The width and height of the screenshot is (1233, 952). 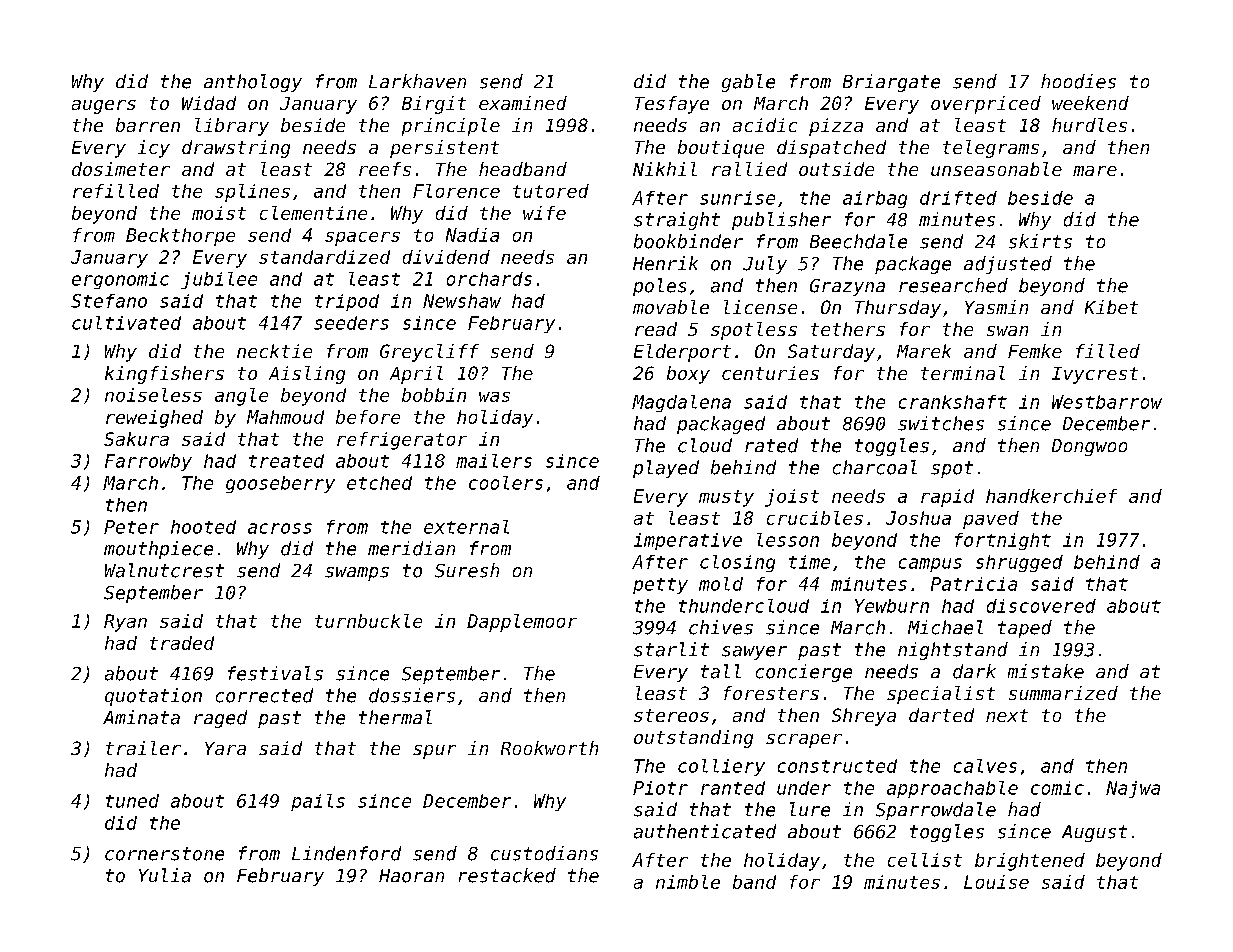 I want to click on Peter, so click(x=131, y=527).
